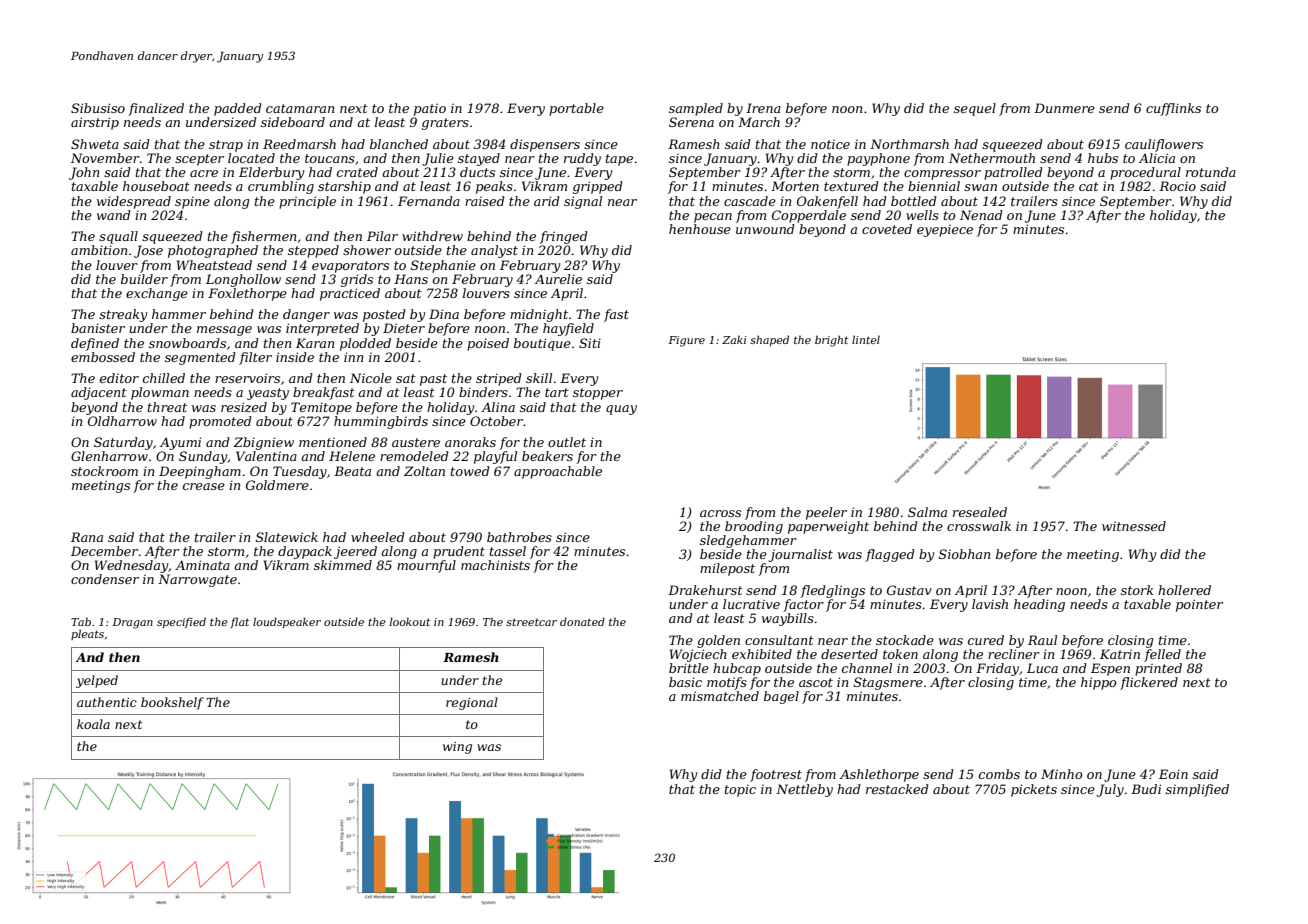 Image resolution: width=1308 pixels, height=924 pixels. I want to click on witnessed, so click(1134, 526).
